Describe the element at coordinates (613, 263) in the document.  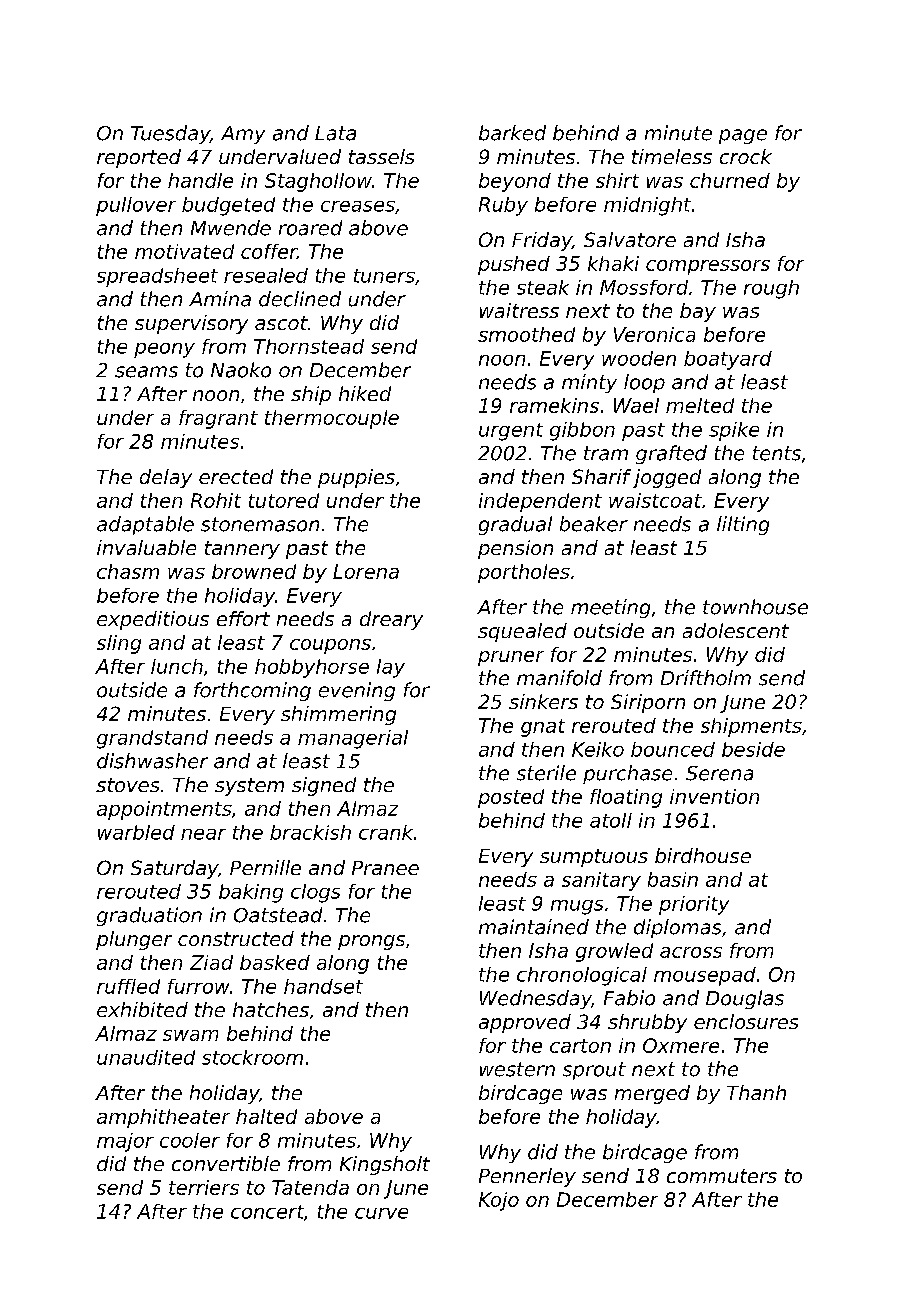
I see `khaki` at that location.
